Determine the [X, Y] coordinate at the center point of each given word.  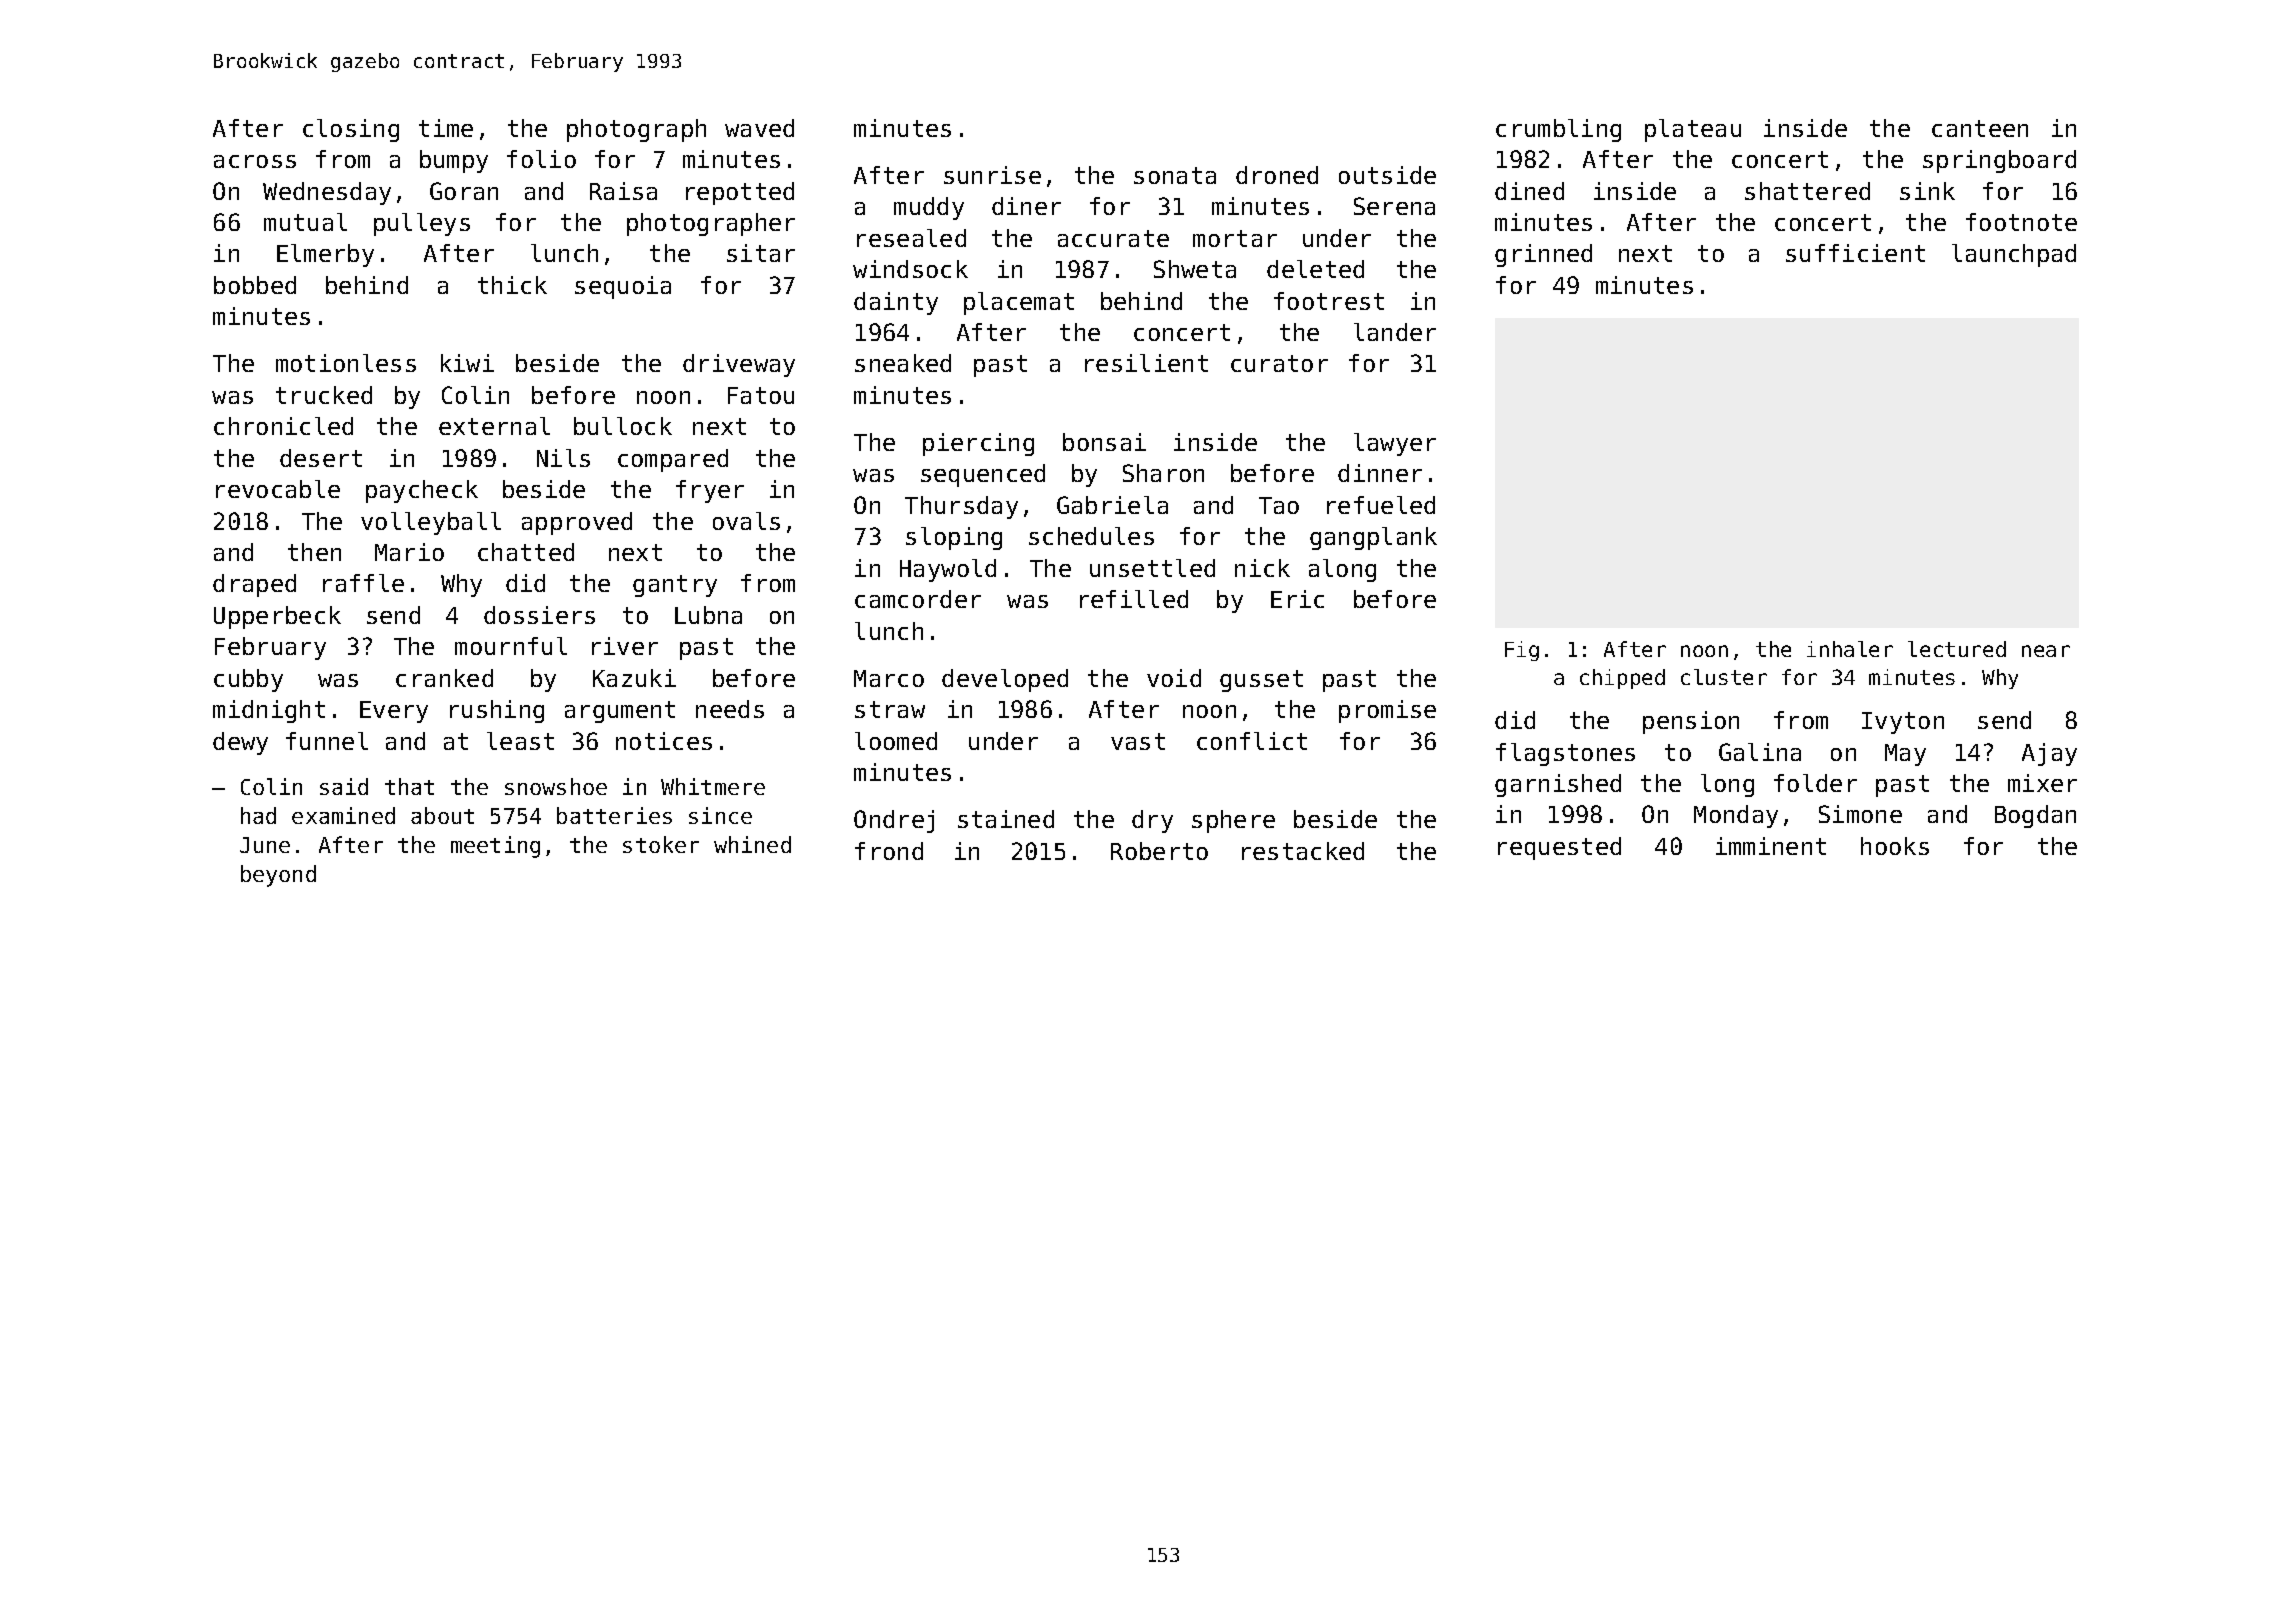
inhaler [1850, 649]
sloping [954, 538]
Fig [1522, 651]
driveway [739, 365]
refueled [1381, 505]
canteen [1980, 128]
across [255, 161]
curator [1279, 363]
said [344, 786]
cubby [248, 680]
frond [889, 851]
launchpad [2014, 255]
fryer [710, 491]
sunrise [992, 175]
